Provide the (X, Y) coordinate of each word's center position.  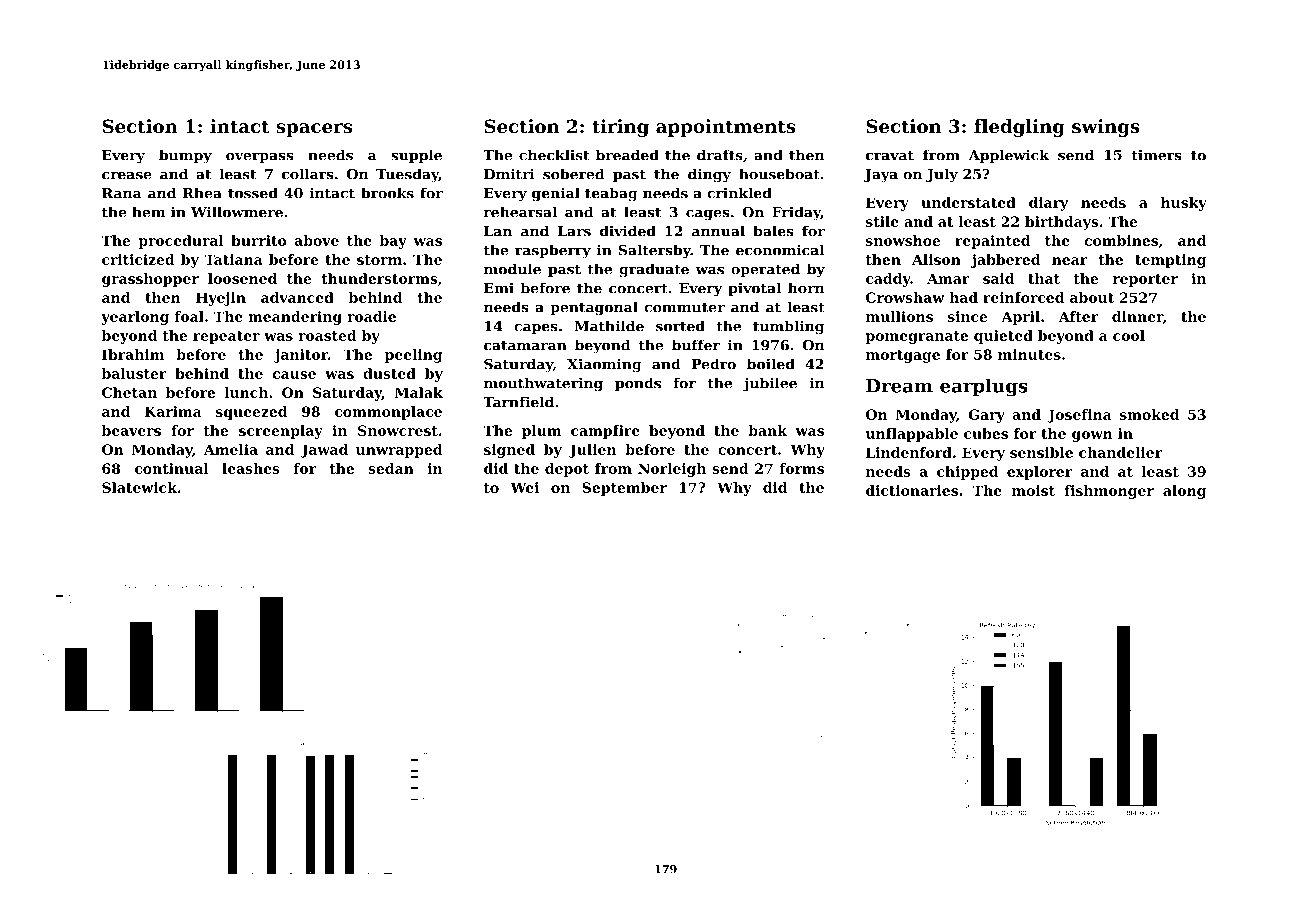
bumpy (185, 156)
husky (1184, 204)
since (967, 316)
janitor (301, 356)
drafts (720, 155)
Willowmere (237, 212)
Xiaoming (604, 365)
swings (1106, 128)
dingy (709, 175)
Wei (525, 487)
